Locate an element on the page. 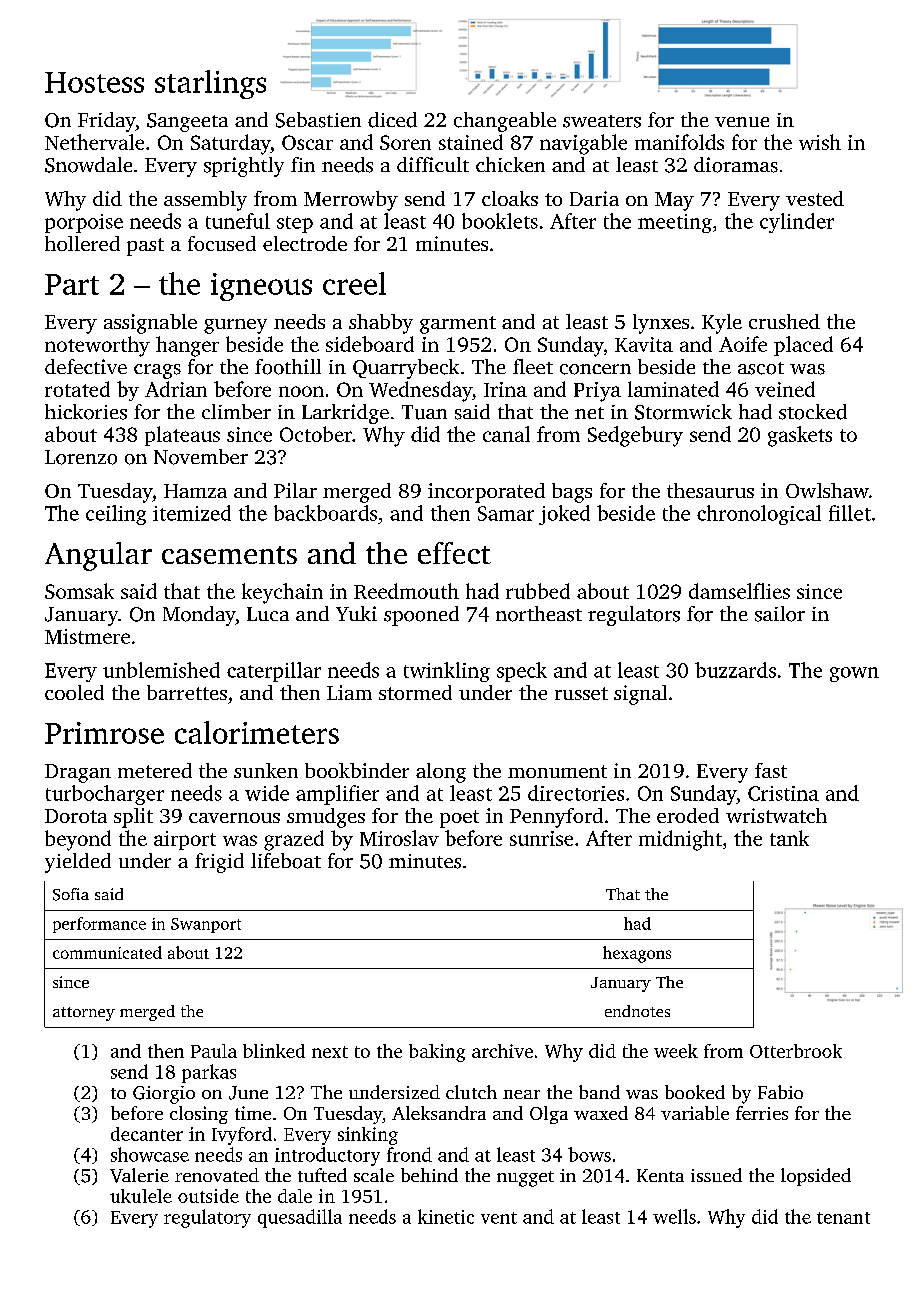 This document has width=924, height=1314. hickories is located at coordinates (86, 412).
